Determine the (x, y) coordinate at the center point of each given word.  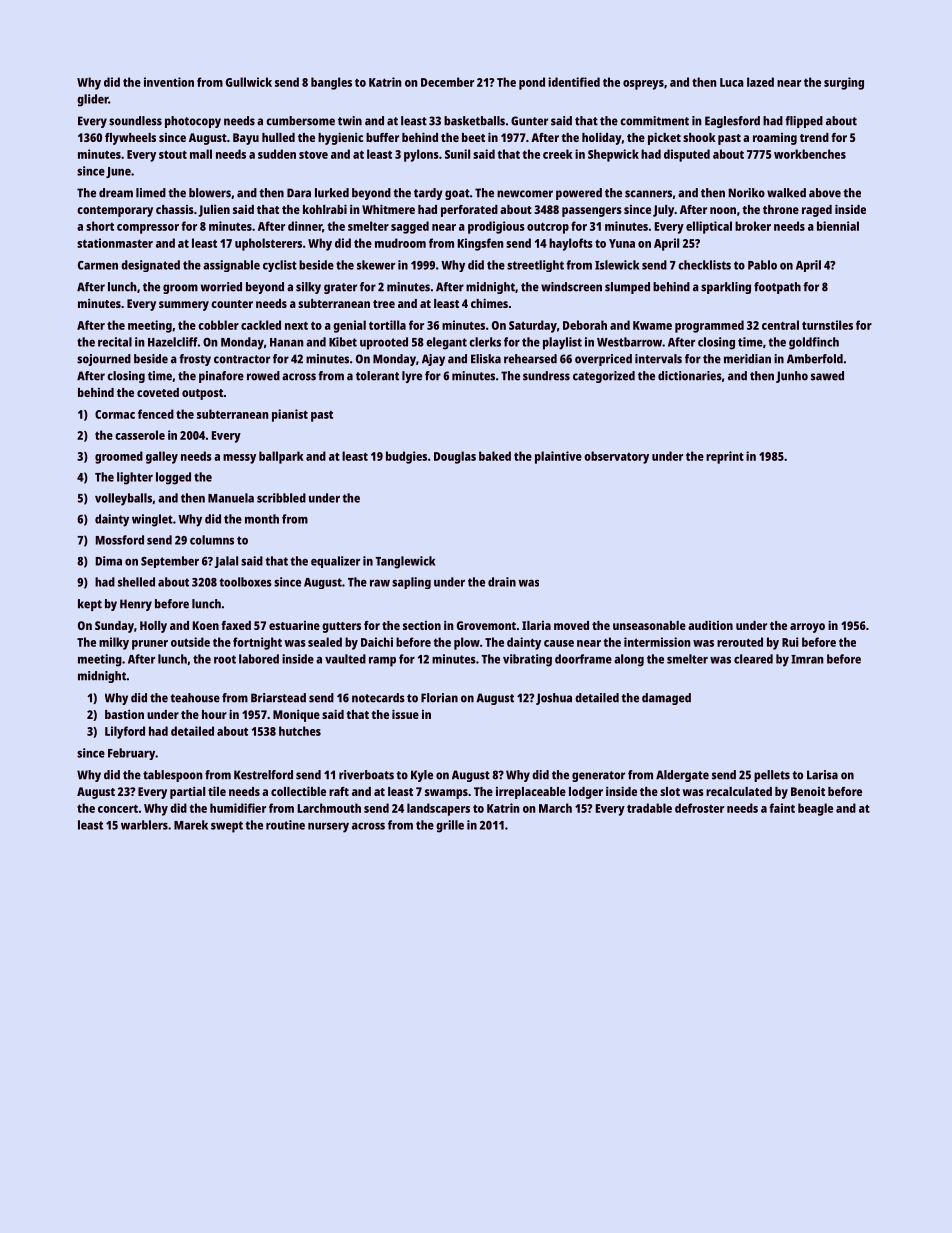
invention (169, 82)
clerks (485, 342)
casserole (140, 435)
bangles (331, 83)
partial (187, 792)
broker (753, 226)
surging (844, 83)
